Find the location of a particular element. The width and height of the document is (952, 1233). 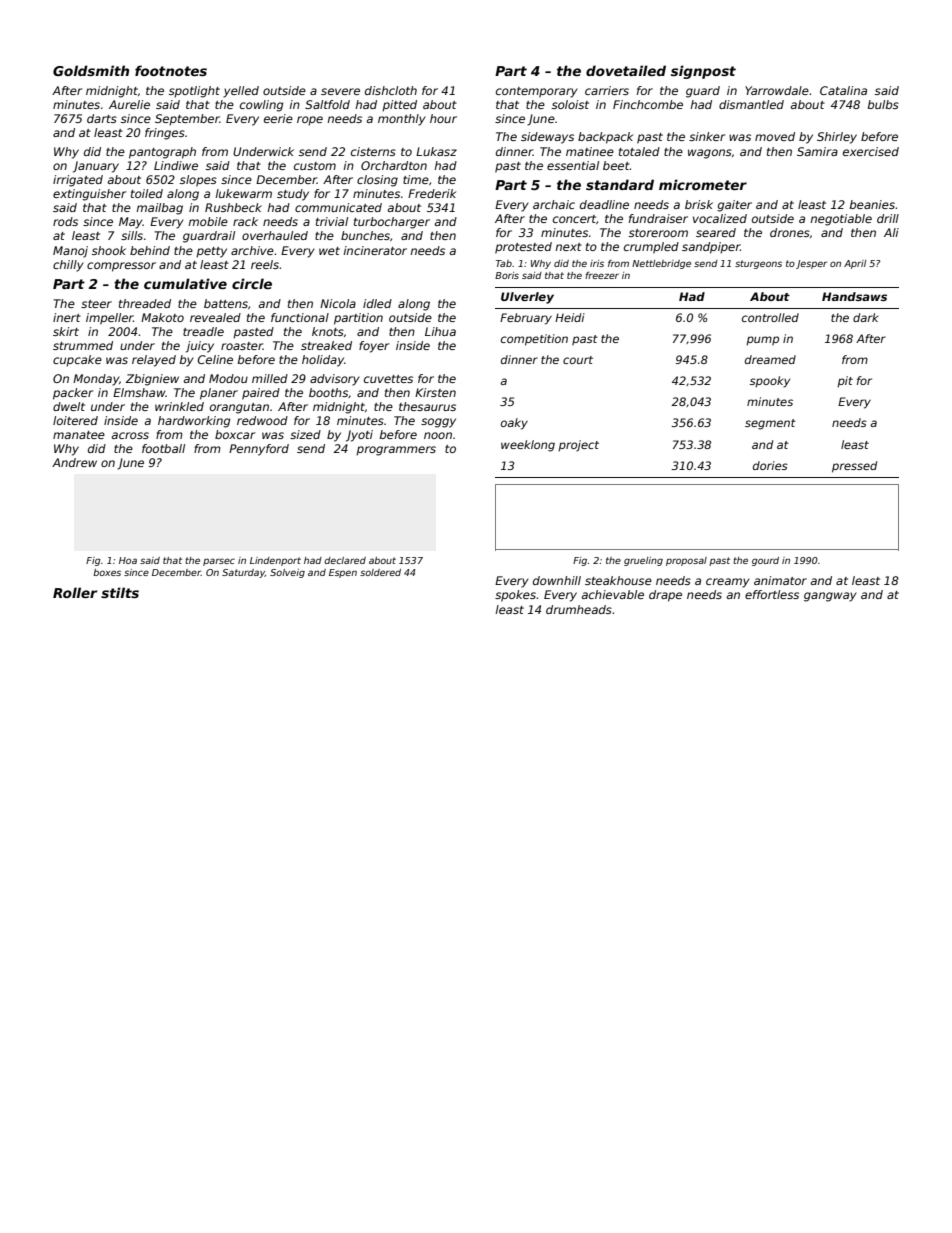

boxes is located at coordinates (107, 572).
